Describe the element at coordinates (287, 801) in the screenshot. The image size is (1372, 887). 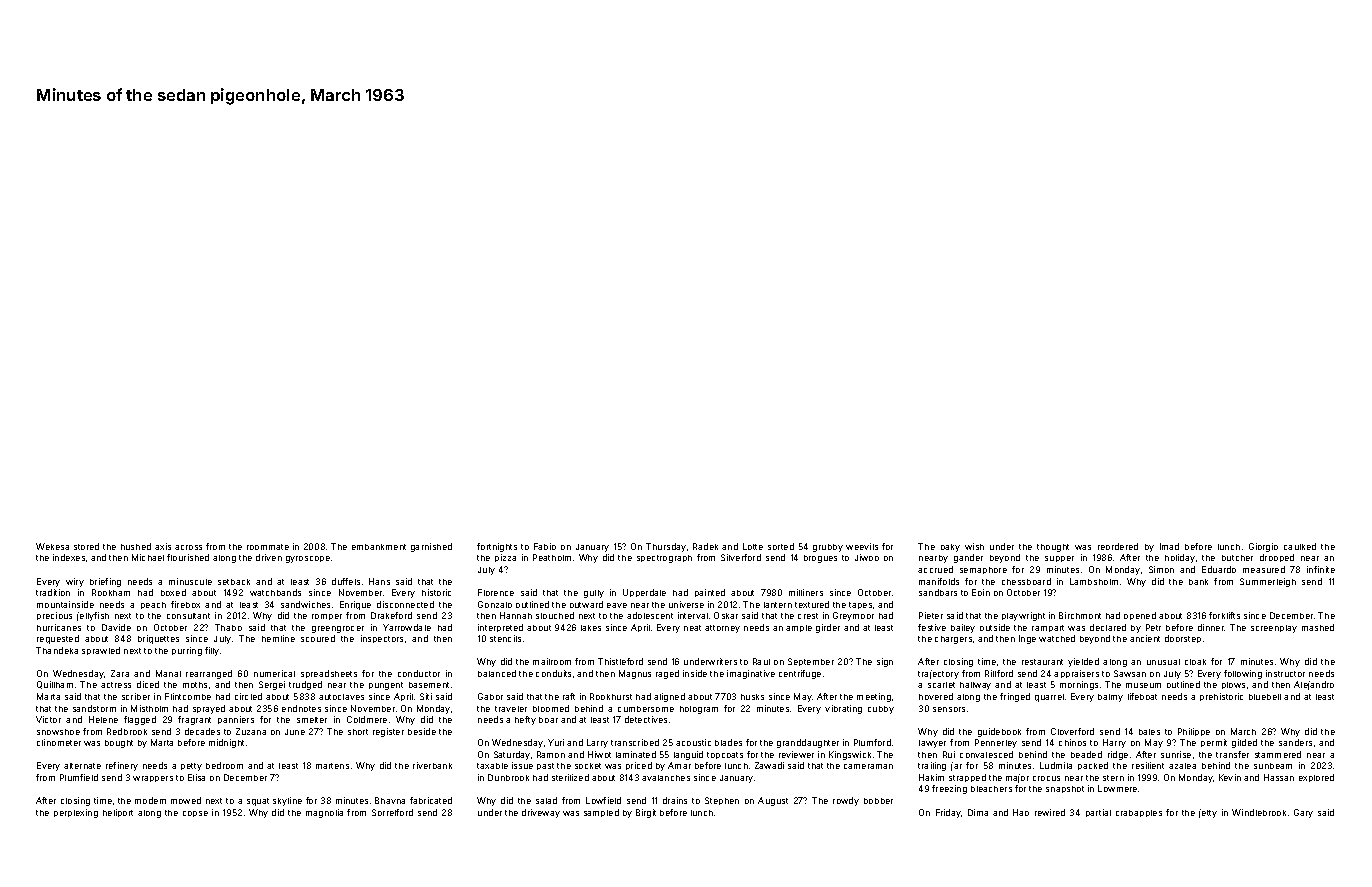
I see `skyline` at that location.
